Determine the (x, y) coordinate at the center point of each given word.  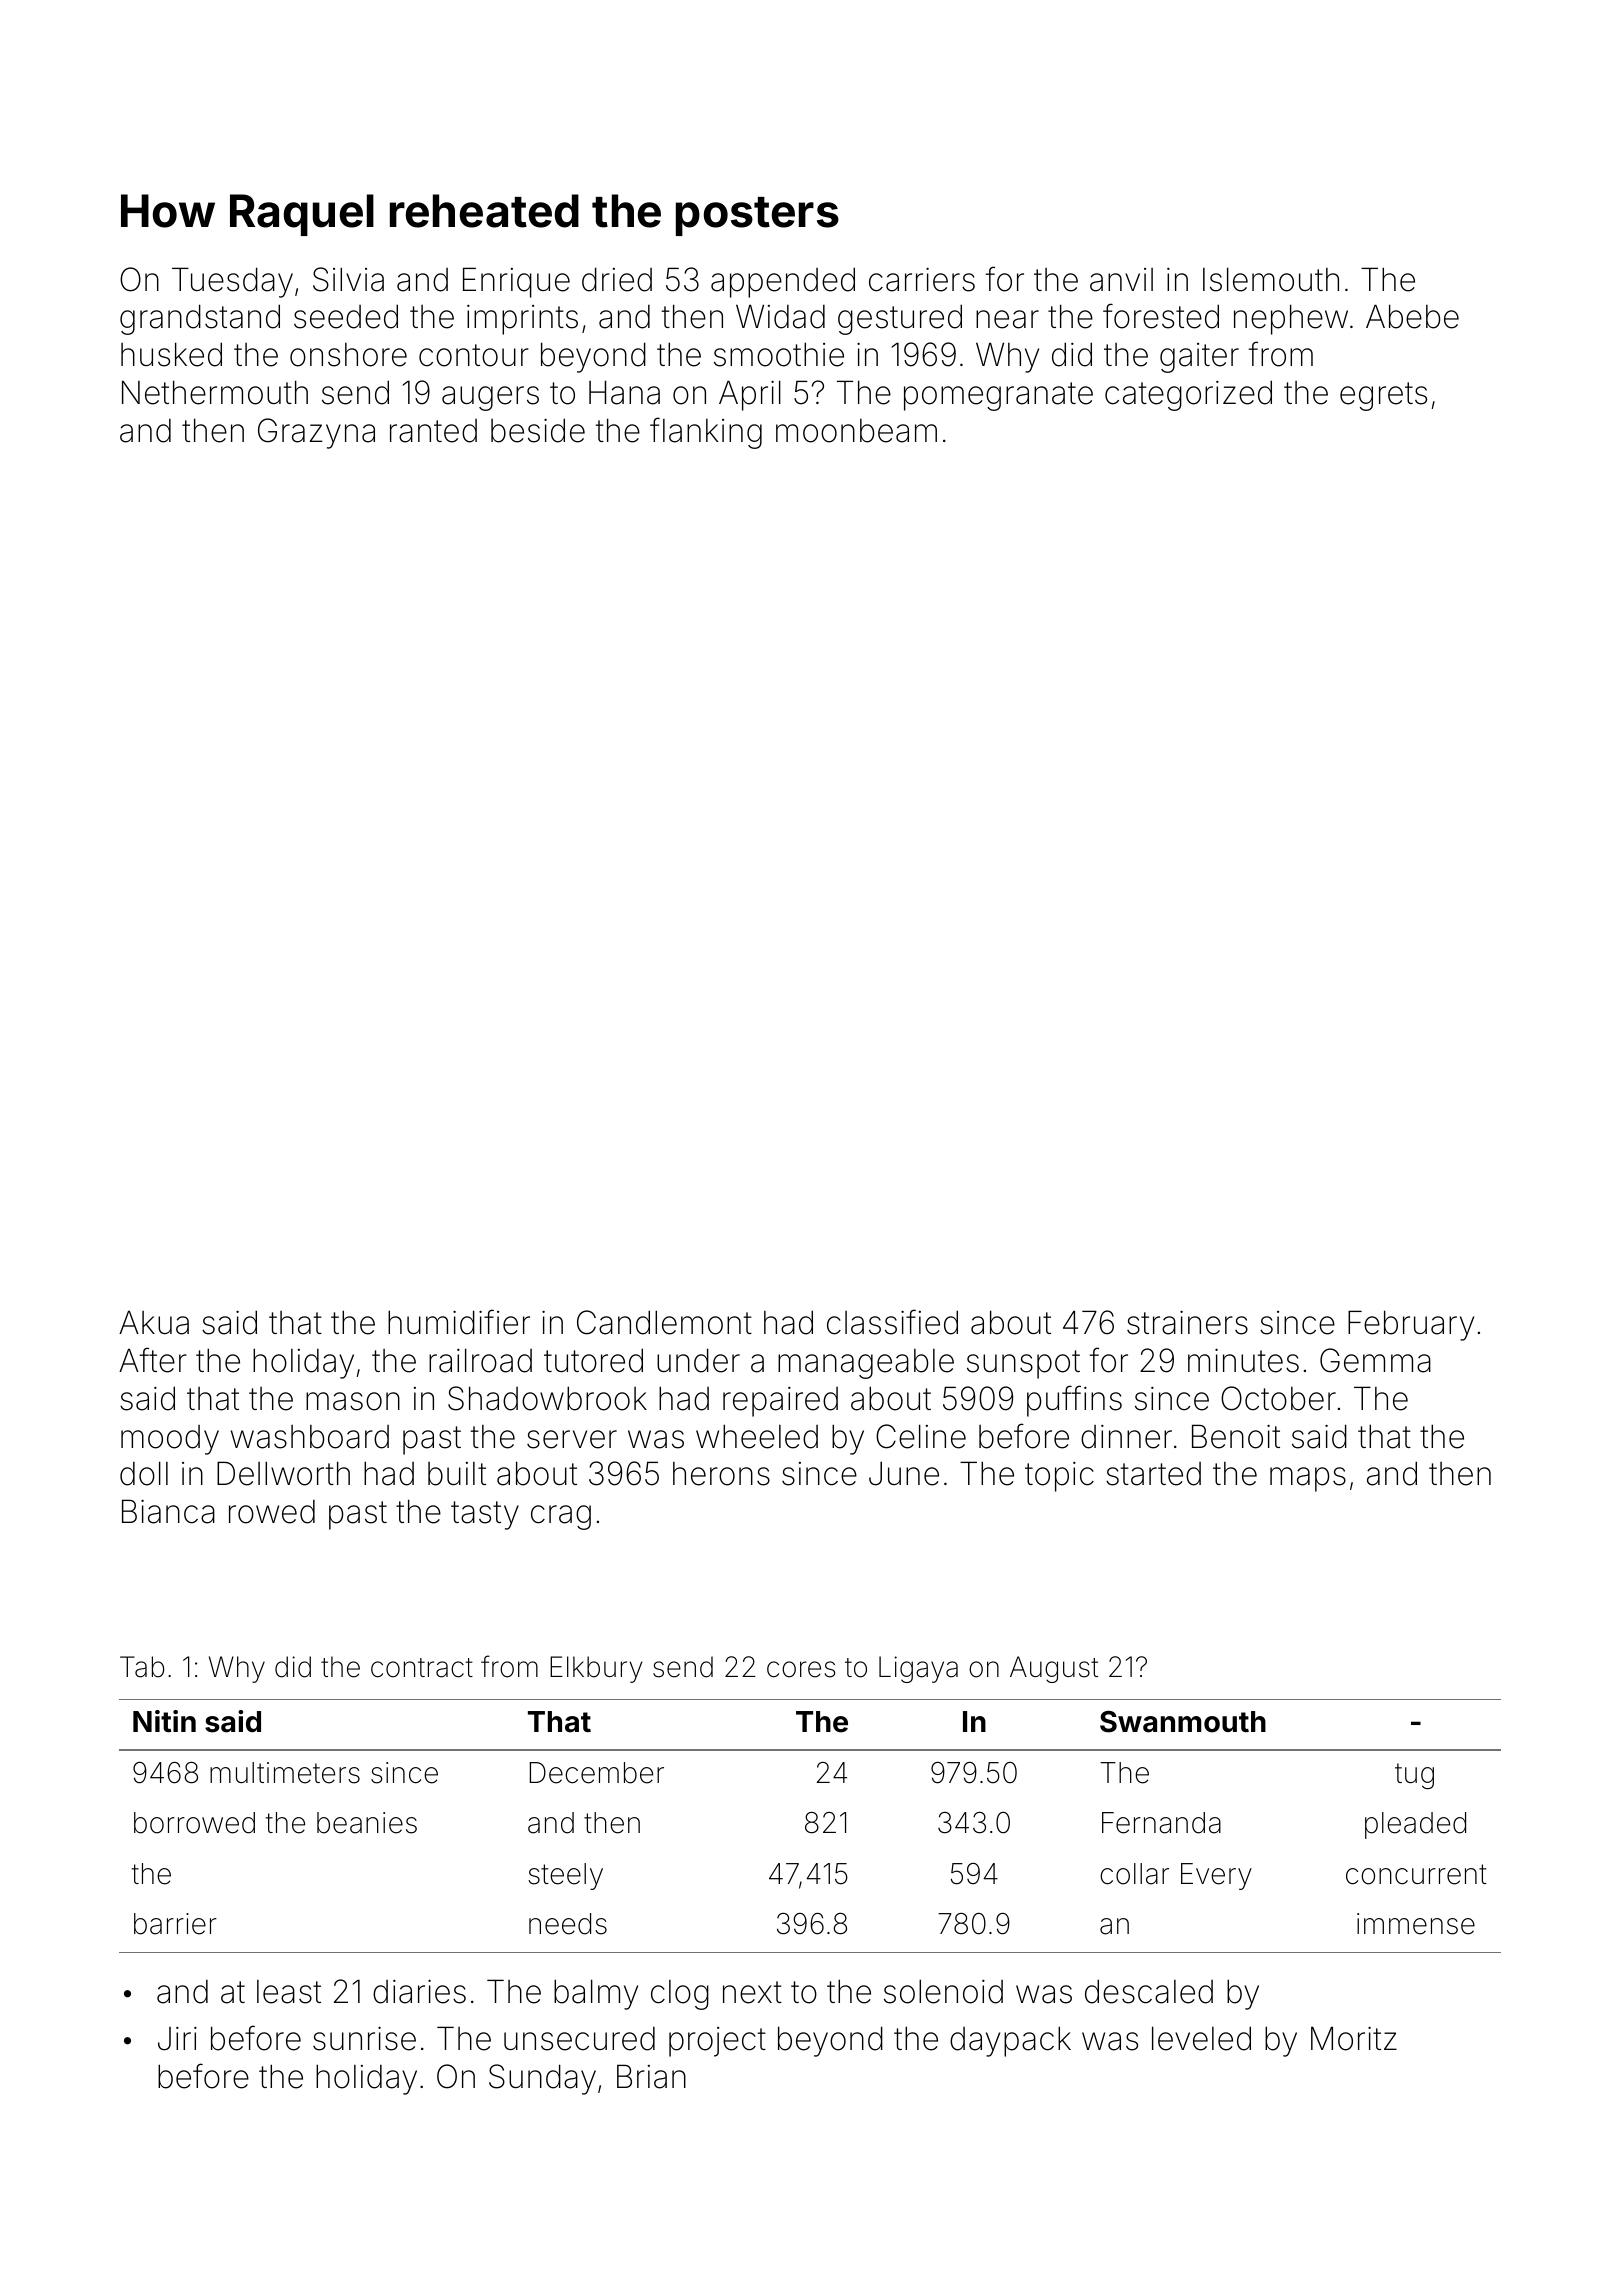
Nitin (164, 1721)
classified (892, 1322)
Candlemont (664, 1322)
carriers (922, 280)
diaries (419, 1992)
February (1411, 1325)
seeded (346, 316)
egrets (1383, 396)
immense (1416, 1924)
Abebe (1412, 316)
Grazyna (316, 433)
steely (565, 1876)
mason (353, 1401)
